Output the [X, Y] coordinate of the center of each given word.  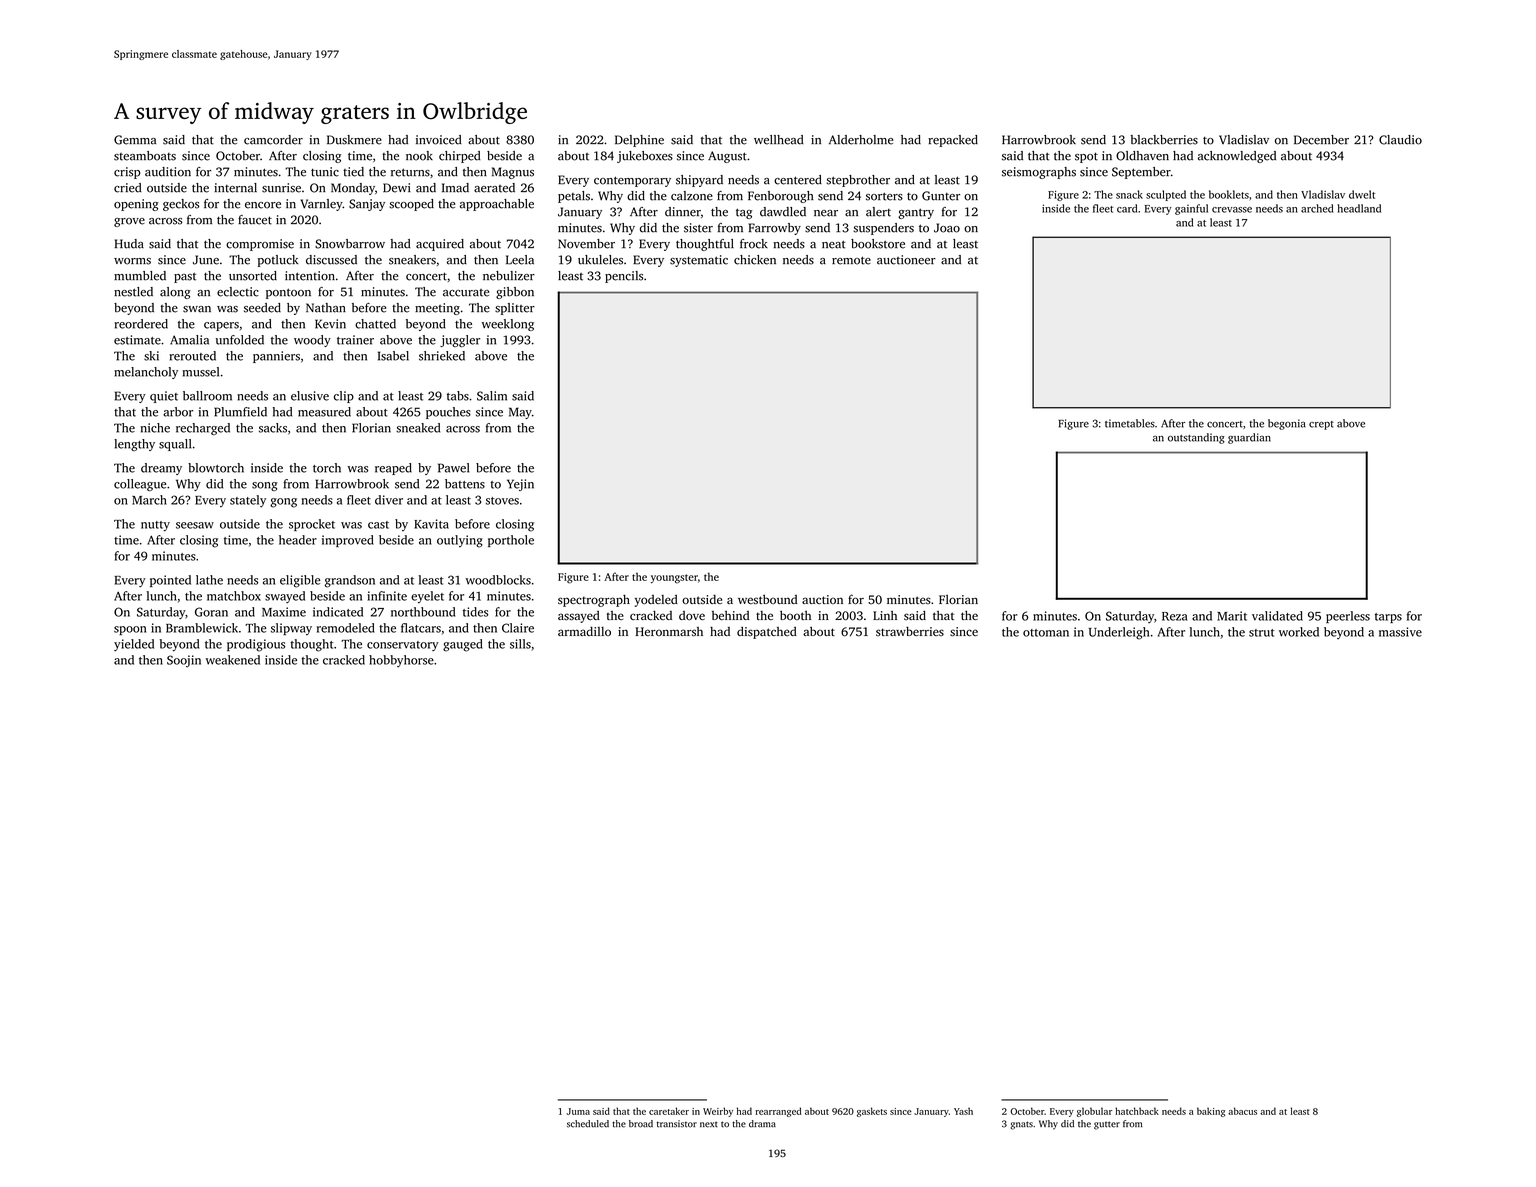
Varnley [321, 205]
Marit [1232, 616]
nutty [155, 526]
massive [1400, 632]
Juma [578, 1111]
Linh [885, 615]
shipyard [699, 181]
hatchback [1137, 1111]
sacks [273, 428]
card [1127, 208]
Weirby [718, 1112]
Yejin [520, 485]
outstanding [1196, 438]
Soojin [184, 661]
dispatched [767, 632]
